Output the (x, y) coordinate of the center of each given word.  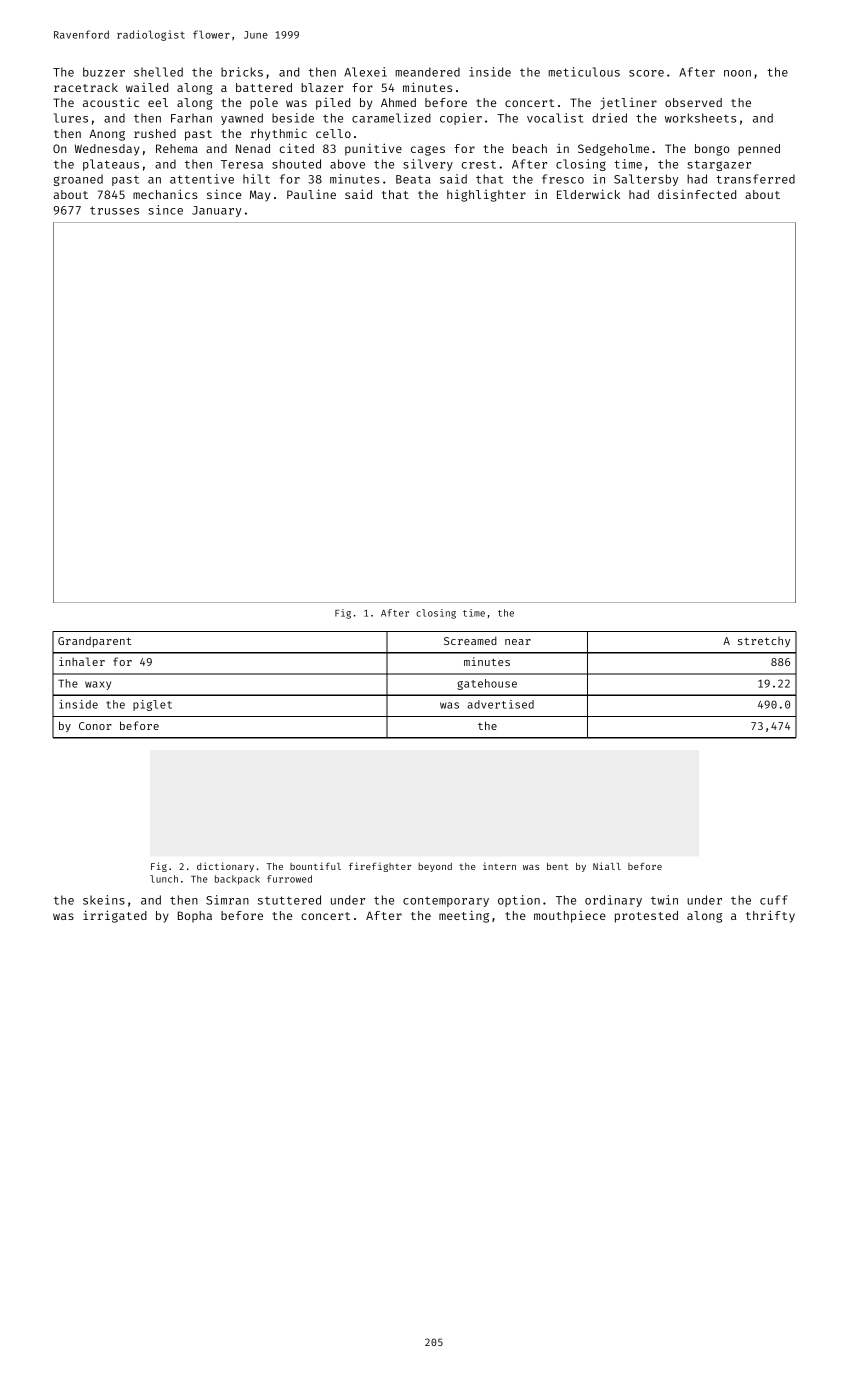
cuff (774, 900)
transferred (755, 179)
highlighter (486, 196)
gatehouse (487, 684)
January (216, 211)
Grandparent (95, 642)
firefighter (380, 867)
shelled (158, 72)
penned (759, 150)
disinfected (697, 194)
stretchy (764, 642)
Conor (95, 726)
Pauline (311, 194)
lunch (164, 879)
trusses (114, 210)
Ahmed (398, 102)
